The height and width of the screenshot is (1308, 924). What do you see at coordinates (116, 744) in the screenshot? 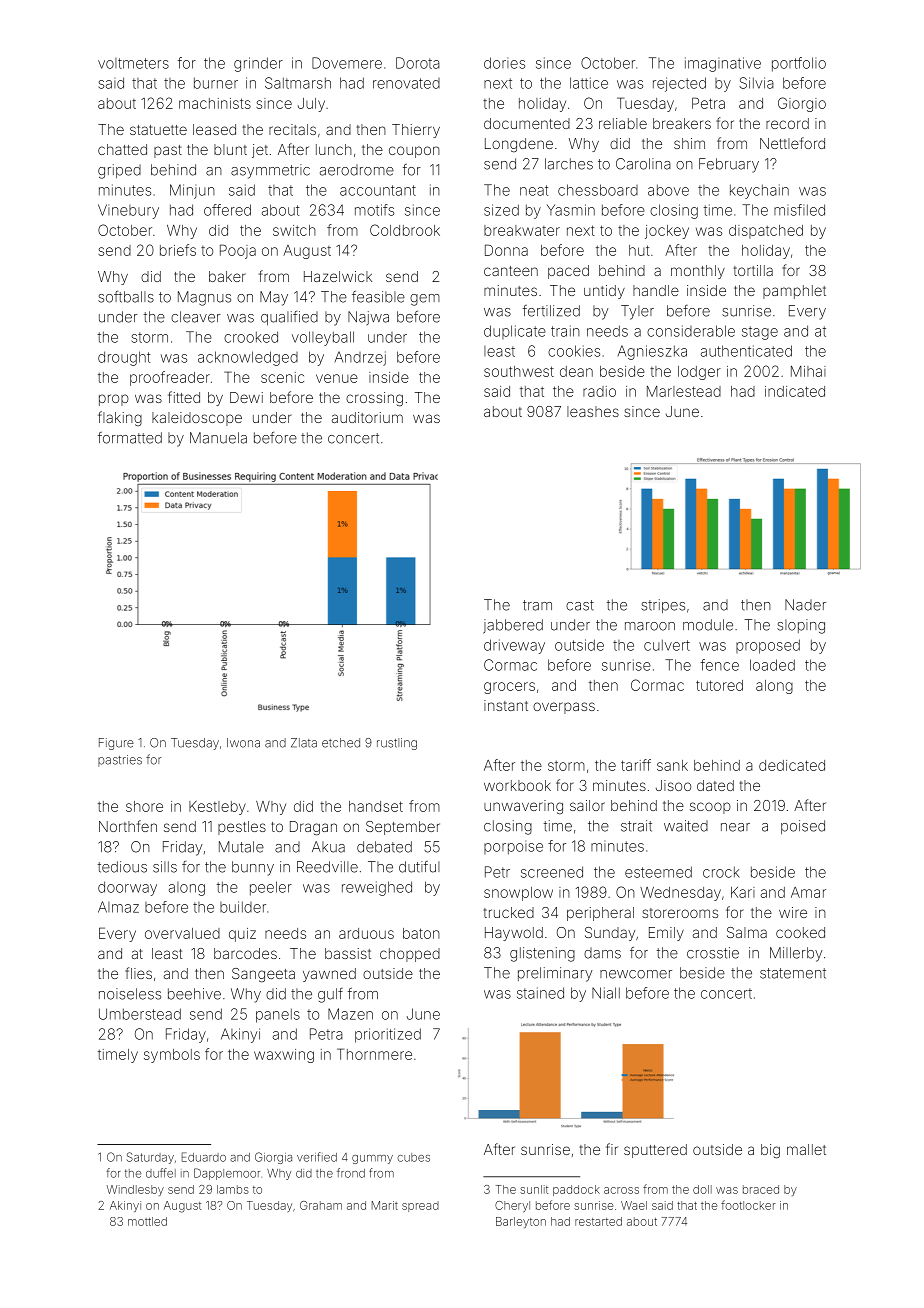
I see `Figure` at bounding box center [116, 744].
